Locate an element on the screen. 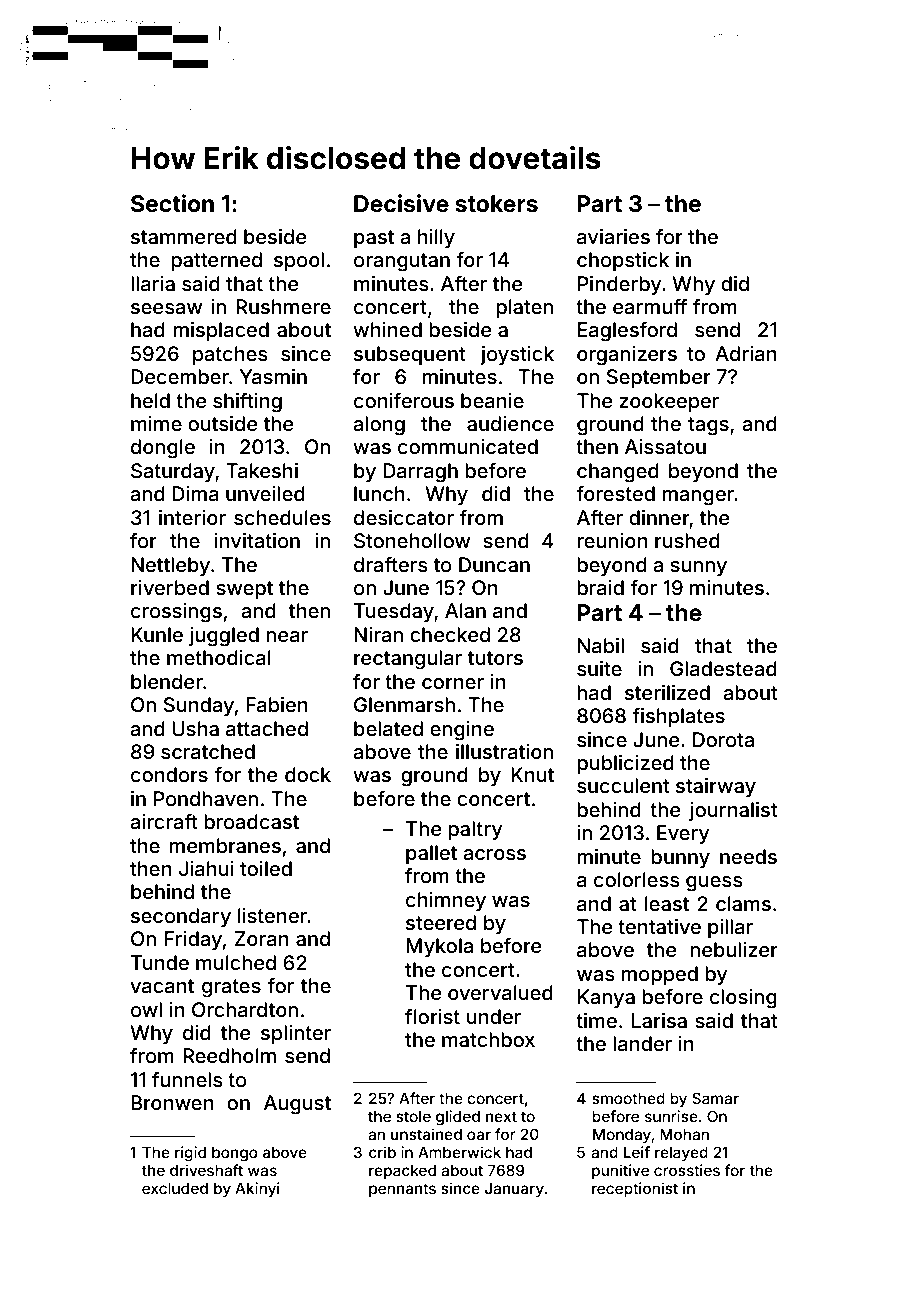 The width and height of the screenshot is (908, 1316). Section is located at coordinates (172, 203).
